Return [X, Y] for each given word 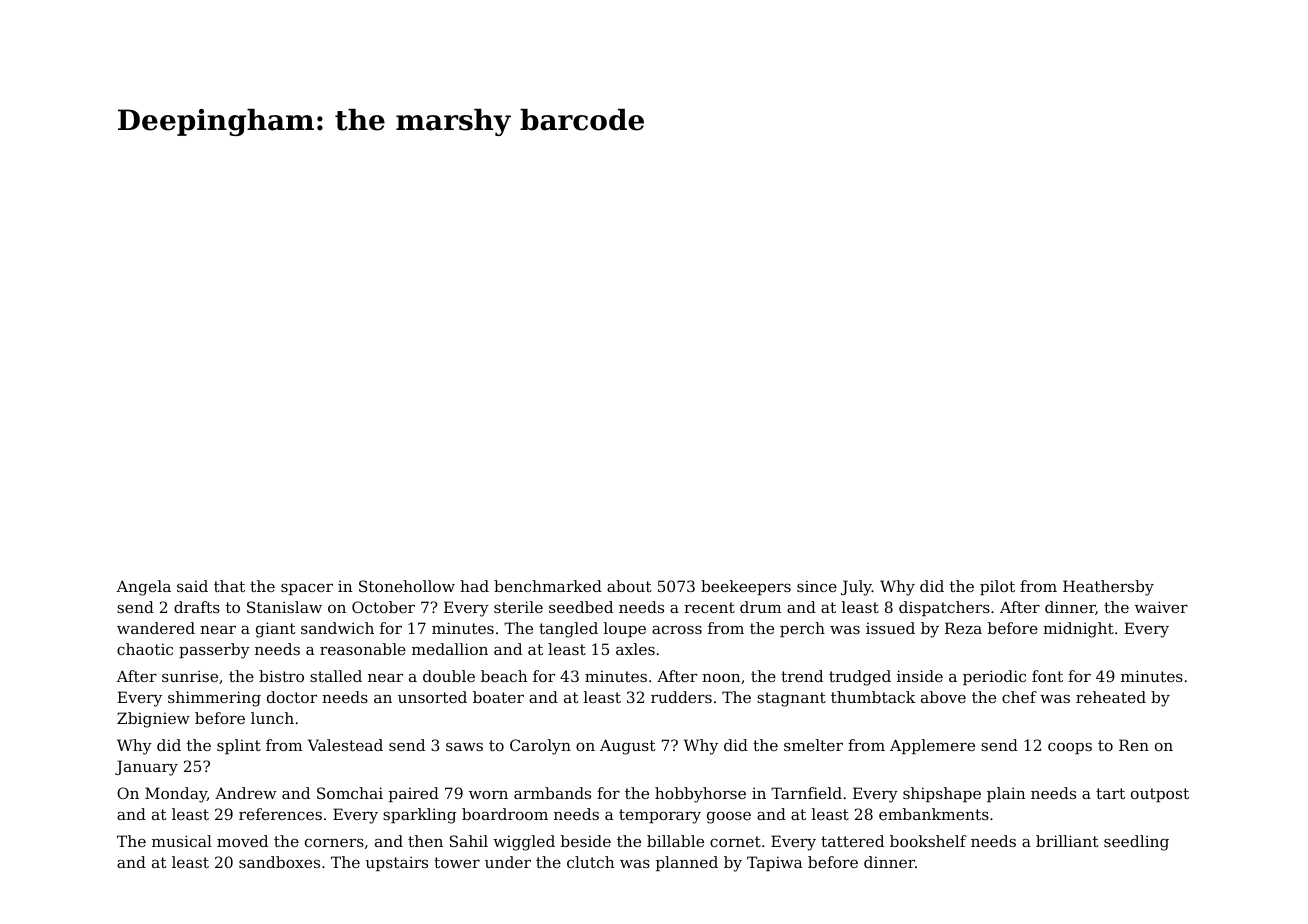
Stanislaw [284, 607]
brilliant [1067, 841]
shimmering [214, 699]
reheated [1111, 697]
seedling [1136, 843]
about [629, 586]
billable [675, 841]
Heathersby [1108, 588]
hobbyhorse [700, 795]
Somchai [350, 793]
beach [504, 676]
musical [182, 841]
